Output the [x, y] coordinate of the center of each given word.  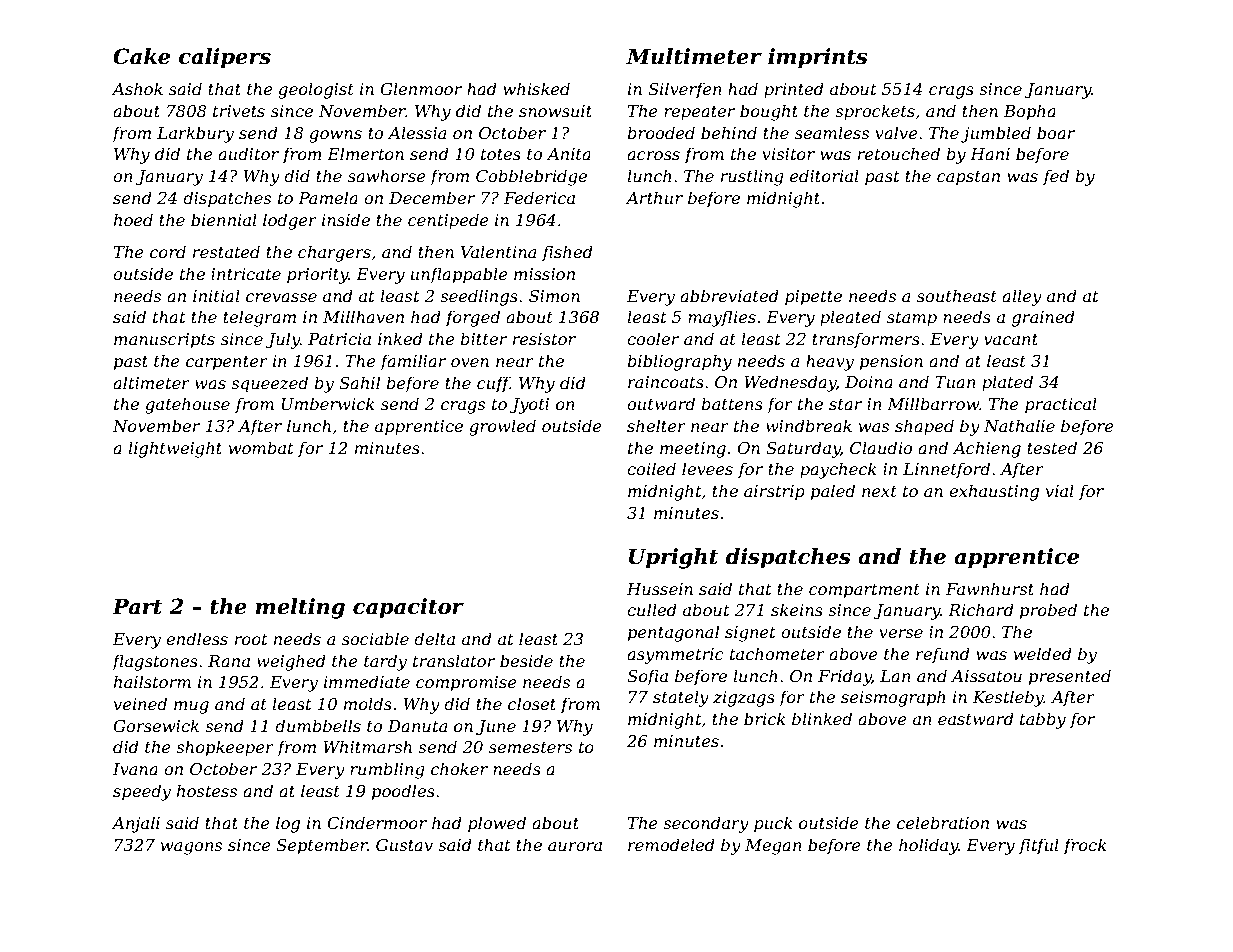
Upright [673, 558]
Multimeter [694, 56]
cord [168, 251]
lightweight [175, 449]
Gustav [404, 845]
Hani [990, 154]
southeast [957, 295]
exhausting [994, 492]
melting [300, 608]
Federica [539, 197]
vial [1060, 490]
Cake [141, 56]
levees [707, 468]
